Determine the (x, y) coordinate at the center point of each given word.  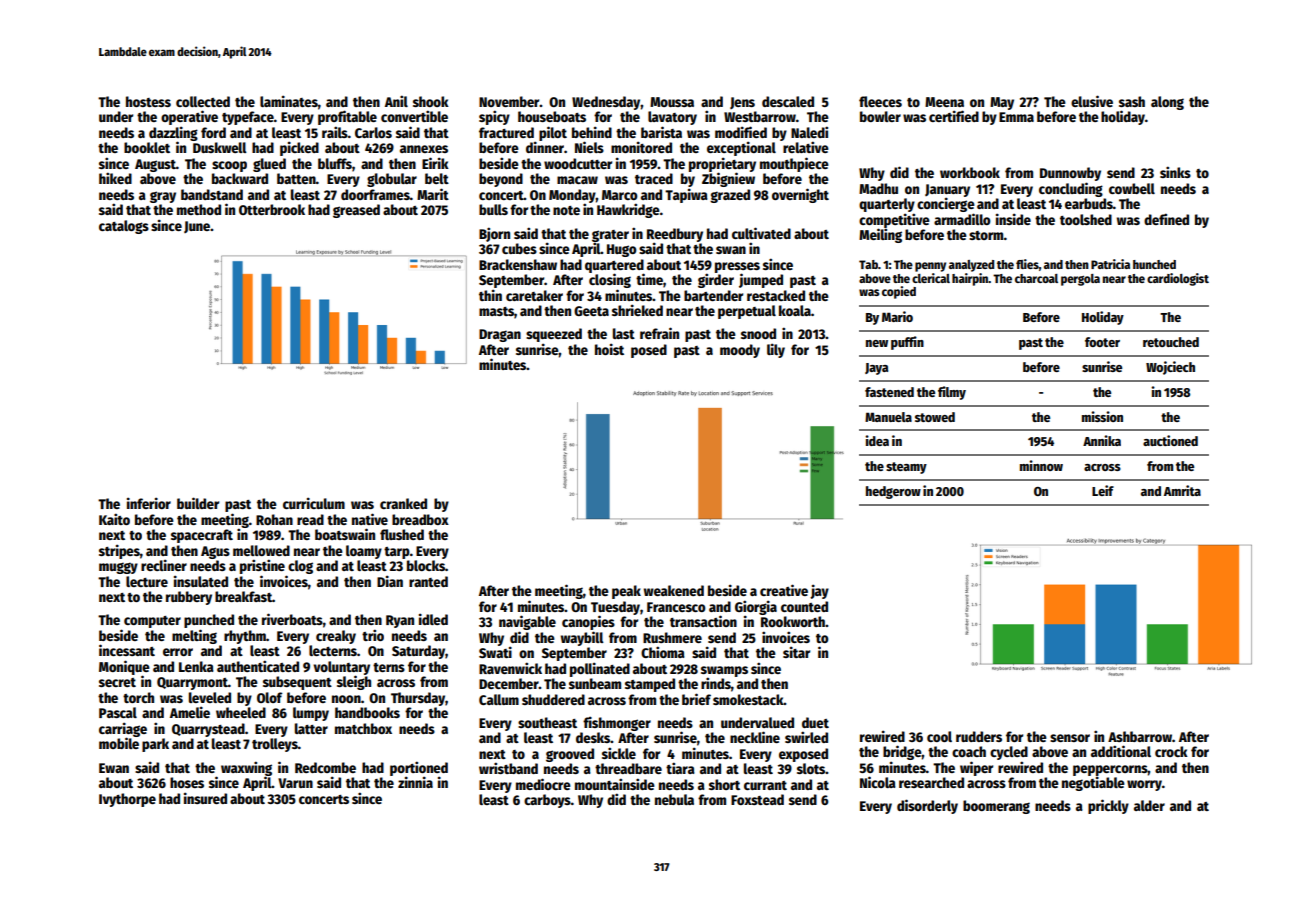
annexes (424, 149)
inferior (149, 503)
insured (205, 798)
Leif (1103, 490)
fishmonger (617, 723)
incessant (127, 650)
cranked (403, 503)
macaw (577, 180)
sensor (1070, 738)
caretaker (534, 295)
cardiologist (1178, 279)
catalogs (124, 227)
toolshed (1086, 219)
